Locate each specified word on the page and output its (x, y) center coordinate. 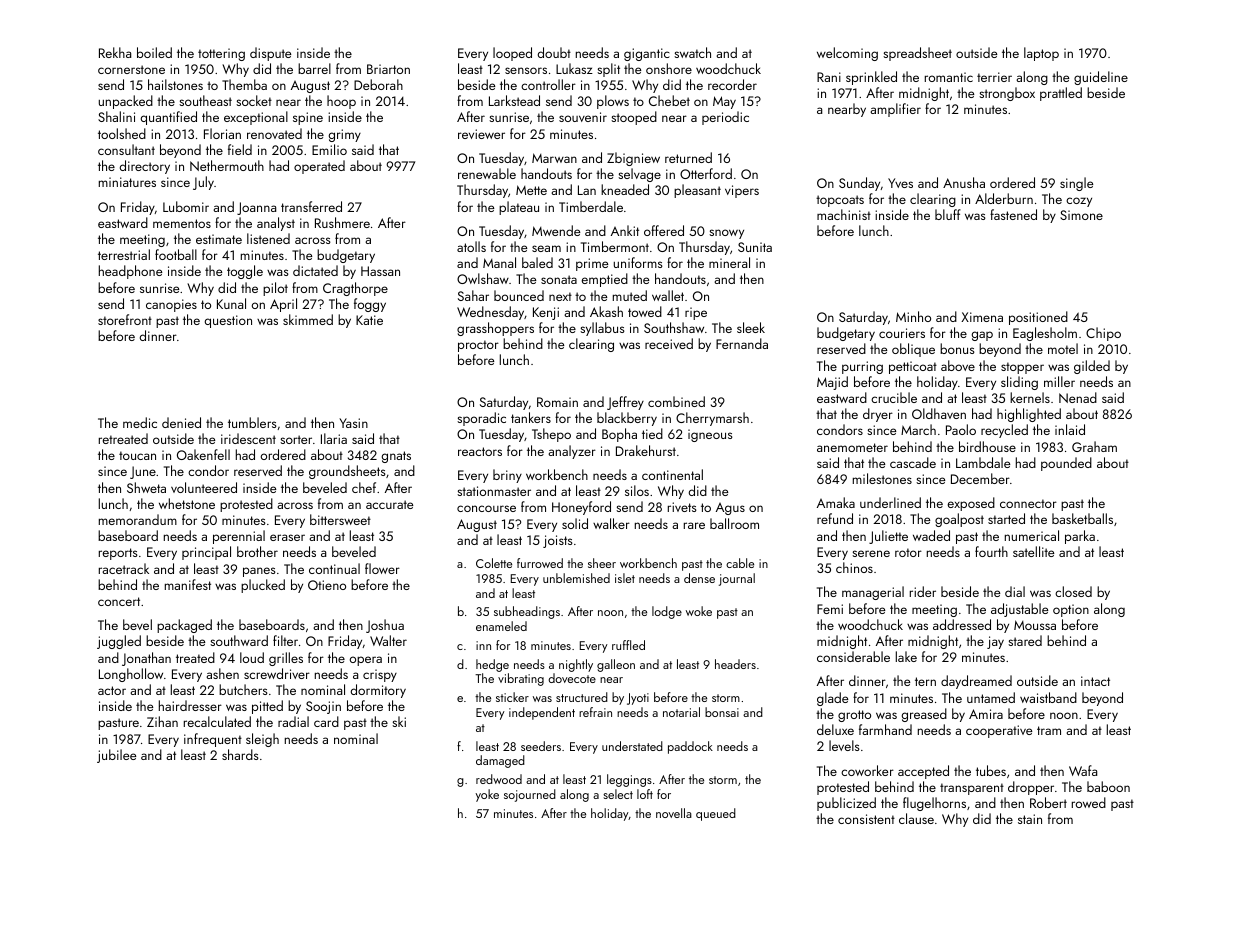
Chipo (1103, 334)
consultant (126, 149)
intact (1095, 681)
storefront (125, 319)
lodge (667, 612)
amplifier (895, 110)
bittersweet (340, 519)
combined (676, 401)
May (724, 102)
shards (240, 754)
